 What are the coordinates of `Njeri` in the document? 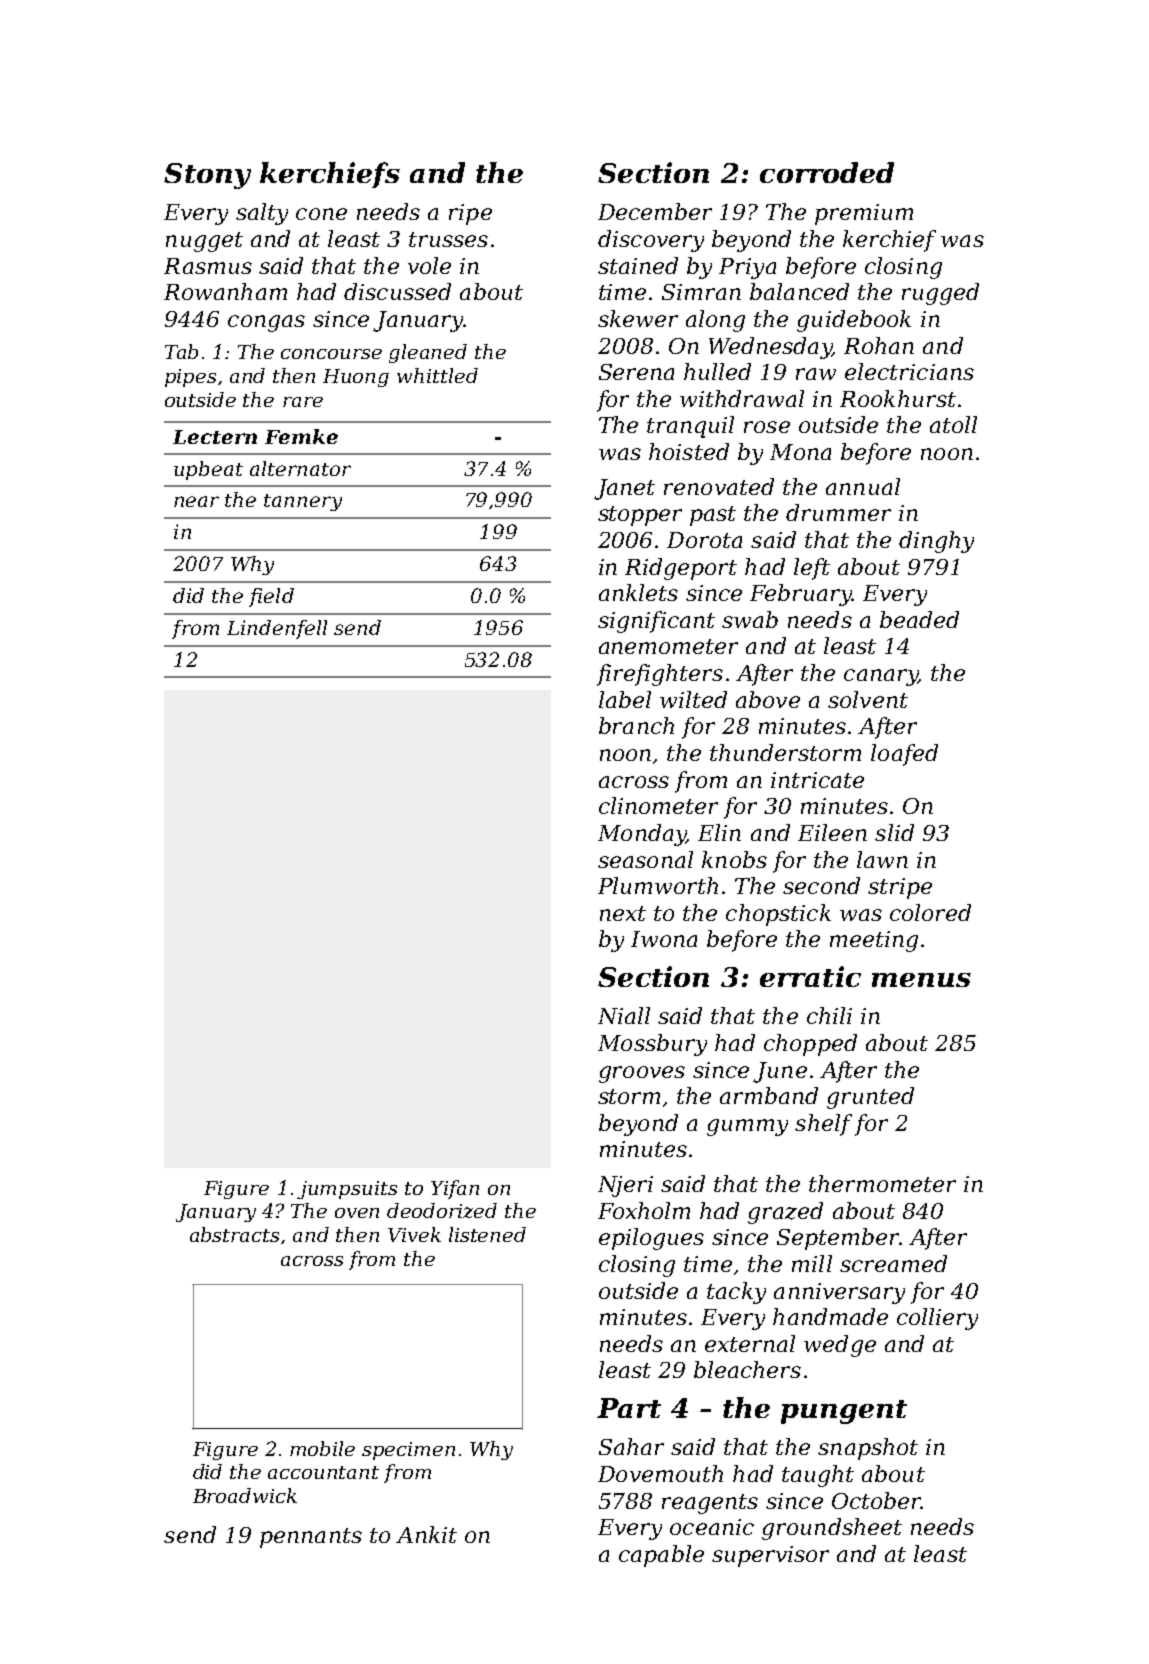 It's located at (625, 1186).
